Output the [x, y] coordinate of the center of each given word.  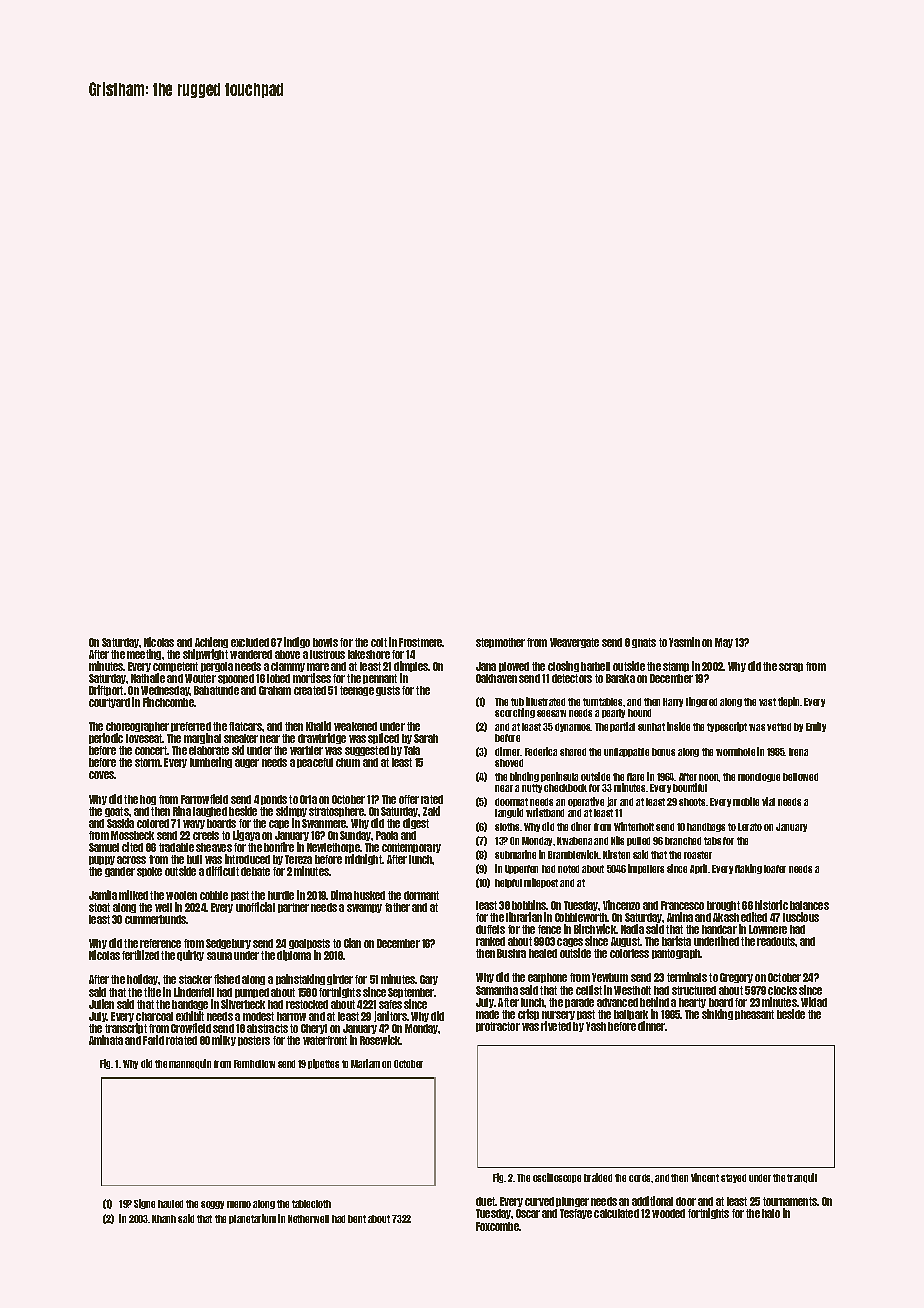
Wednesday [165, 691]
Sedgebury [228, 944]
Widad [814, 1002]
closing [563, 666]
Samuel [104, 847]
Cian [352, 943]
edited [754, 917]
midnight [363, 859]
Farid [153, 1040]
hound [639, 713]
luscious [801, 917]
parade [579, 1003]
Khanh [164, 1219]
